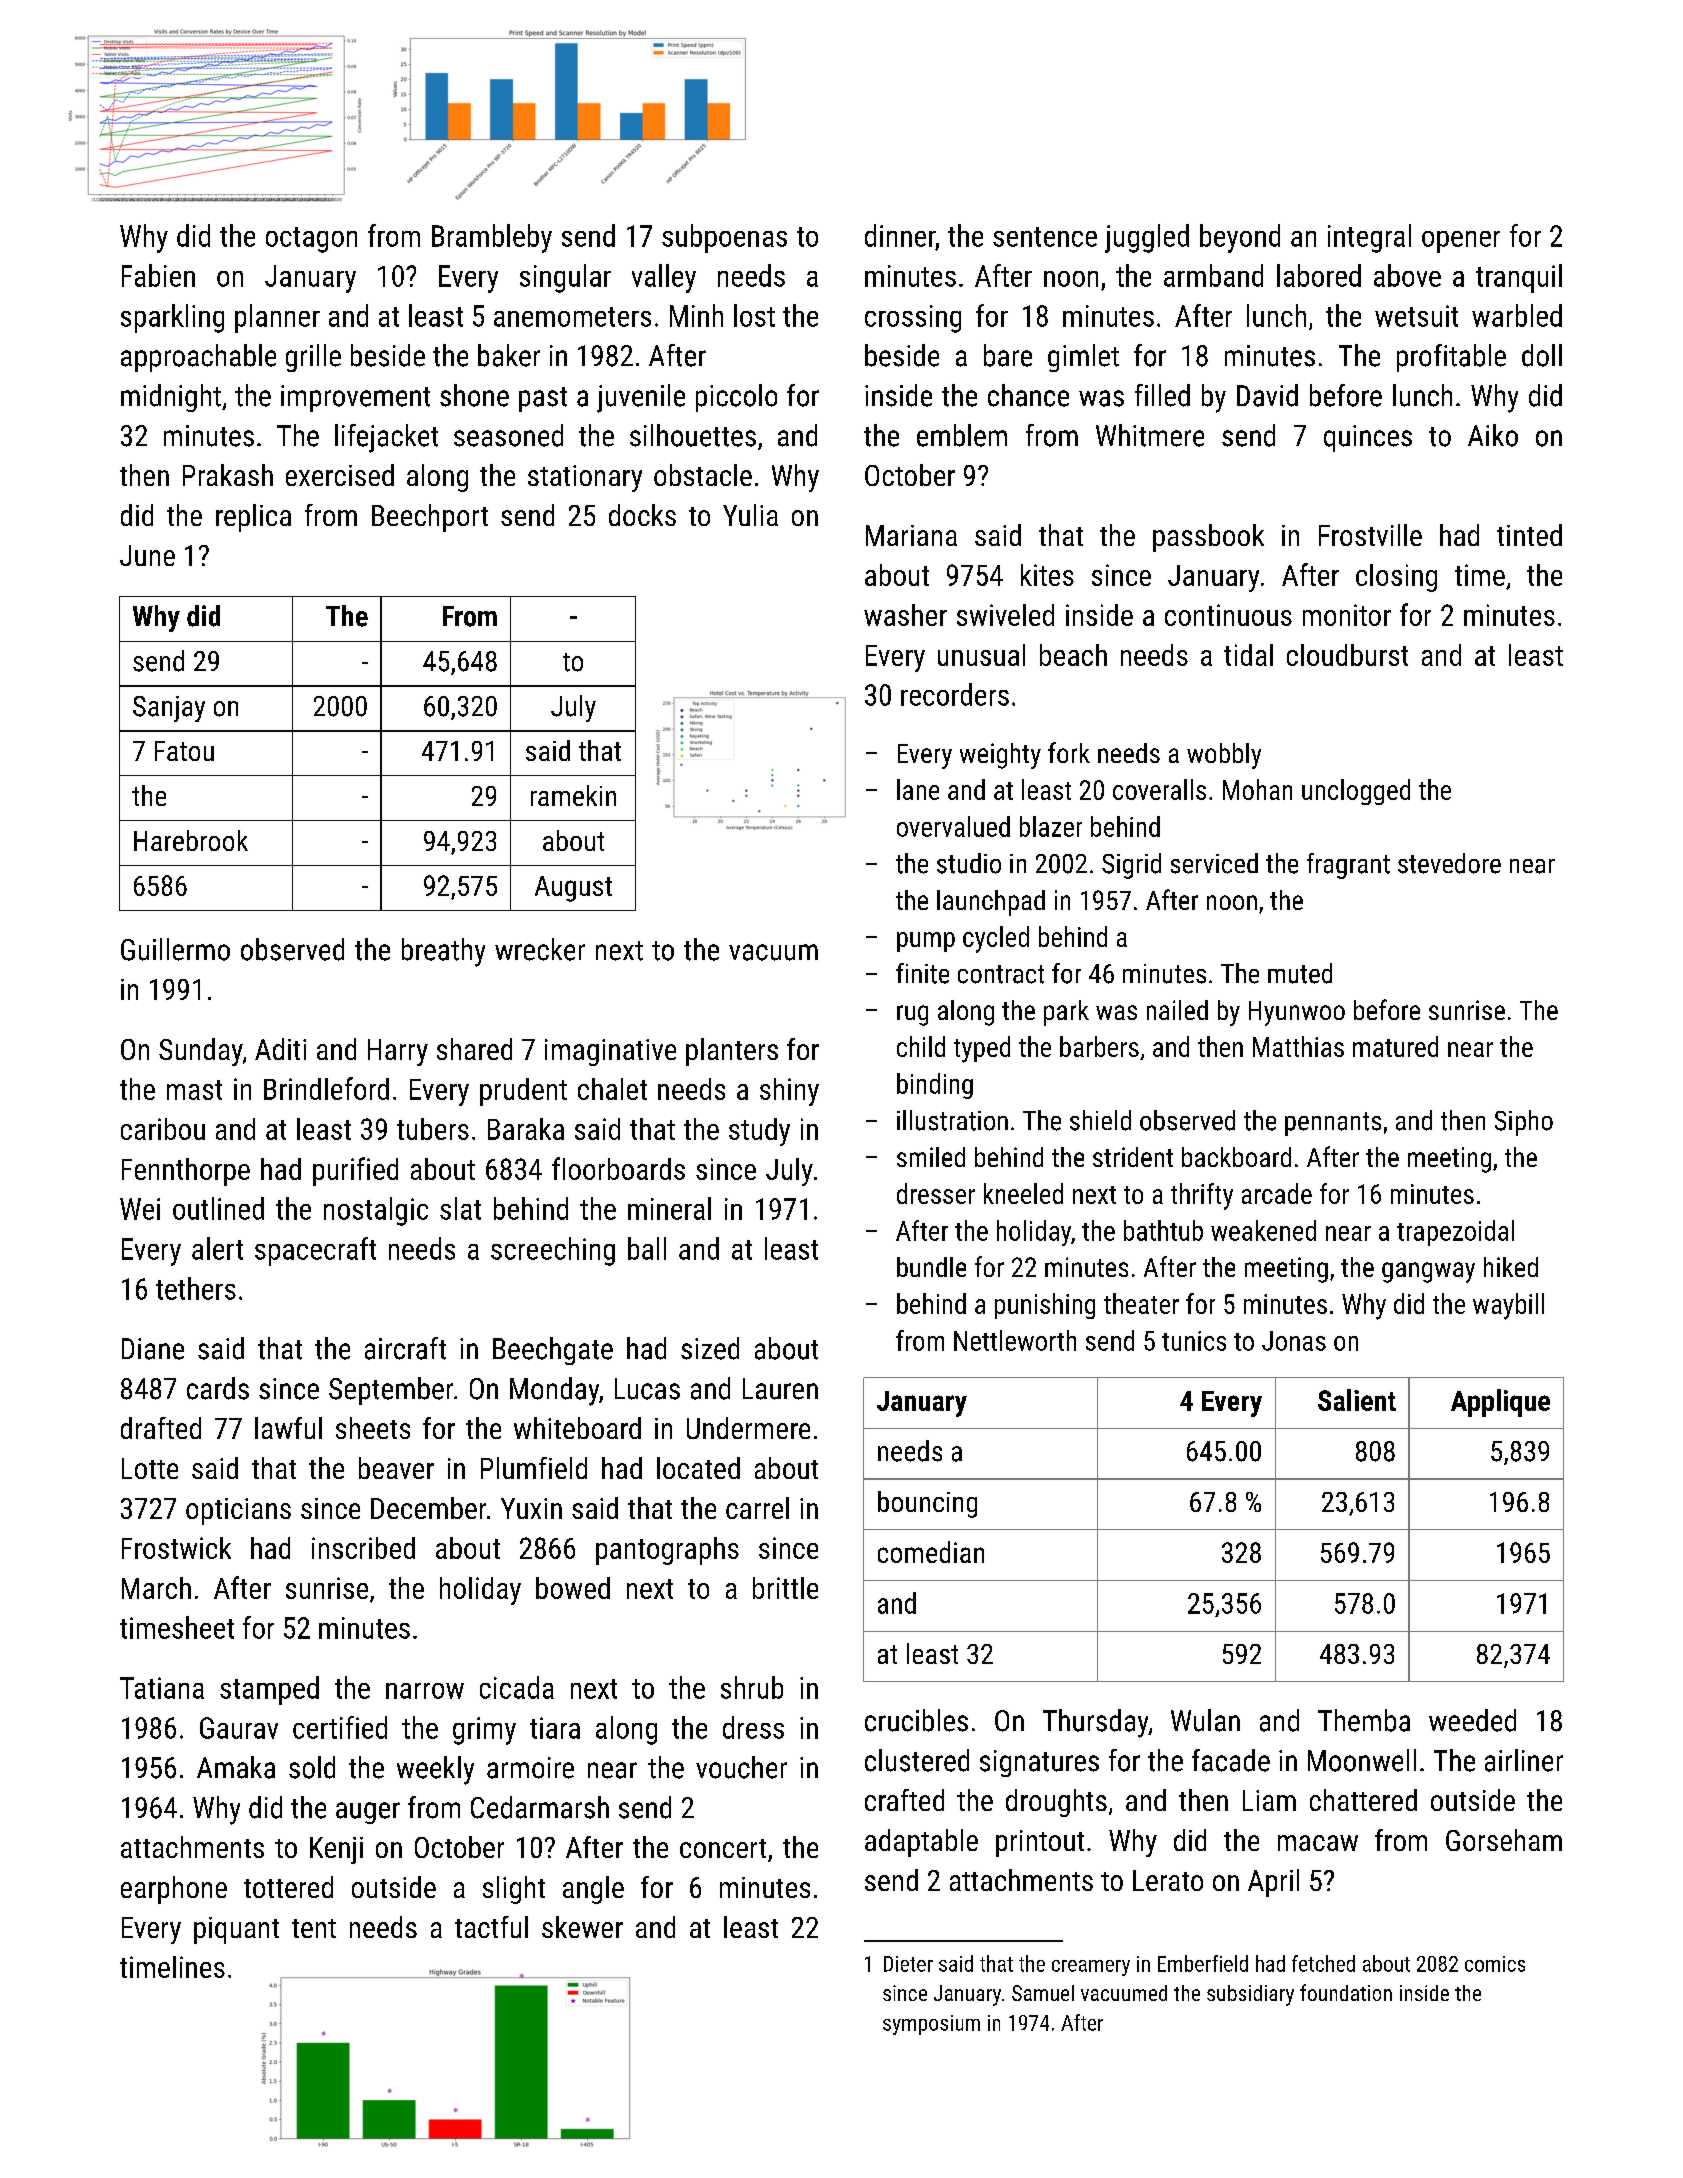 This screenshot has height=2178, width=1683. Describe the element at coordinates (311, 240) in the screenshot. I see `octagon` at that location.
